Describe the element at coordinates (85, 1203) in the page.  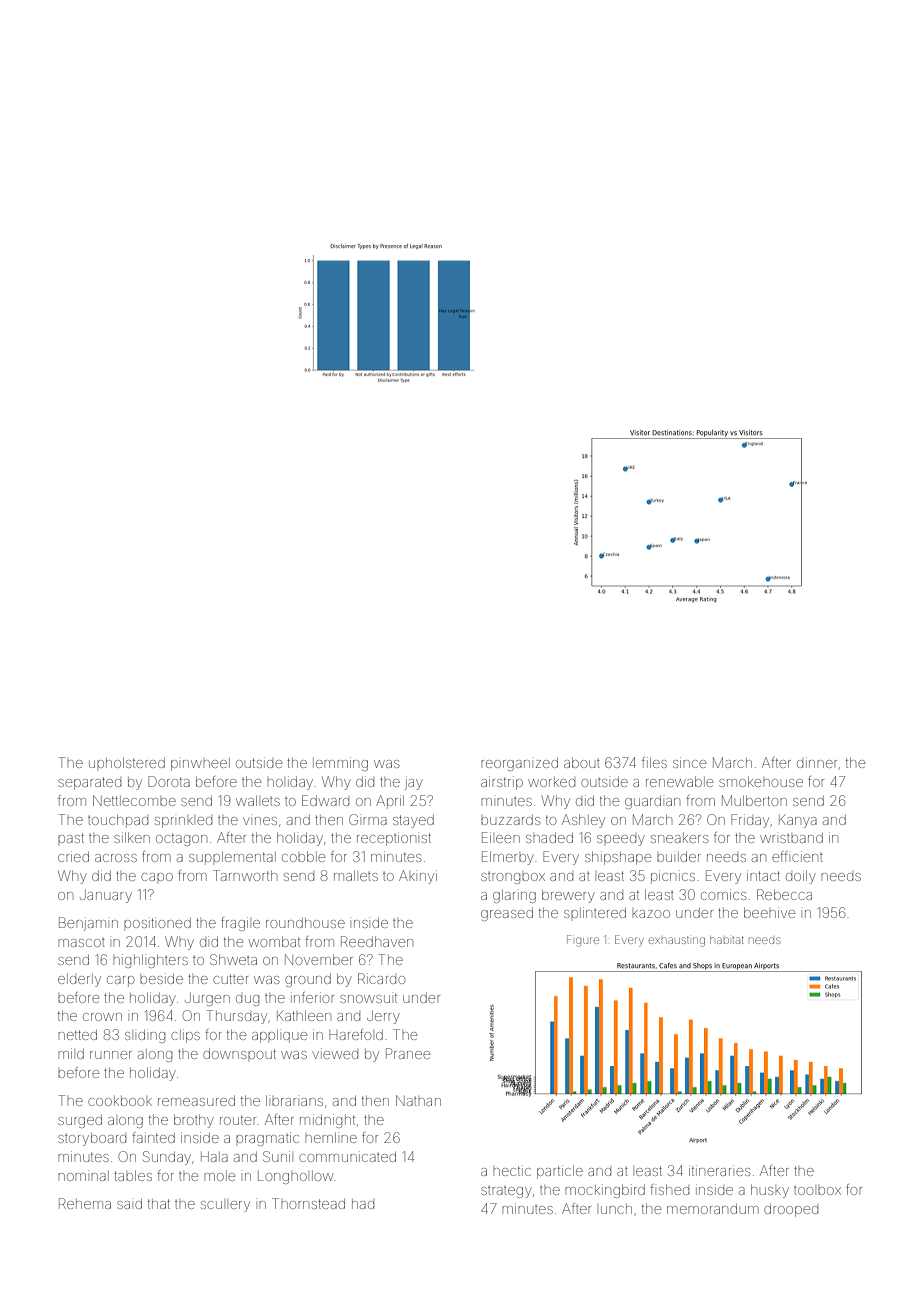
I see `Rehema` at that location.
